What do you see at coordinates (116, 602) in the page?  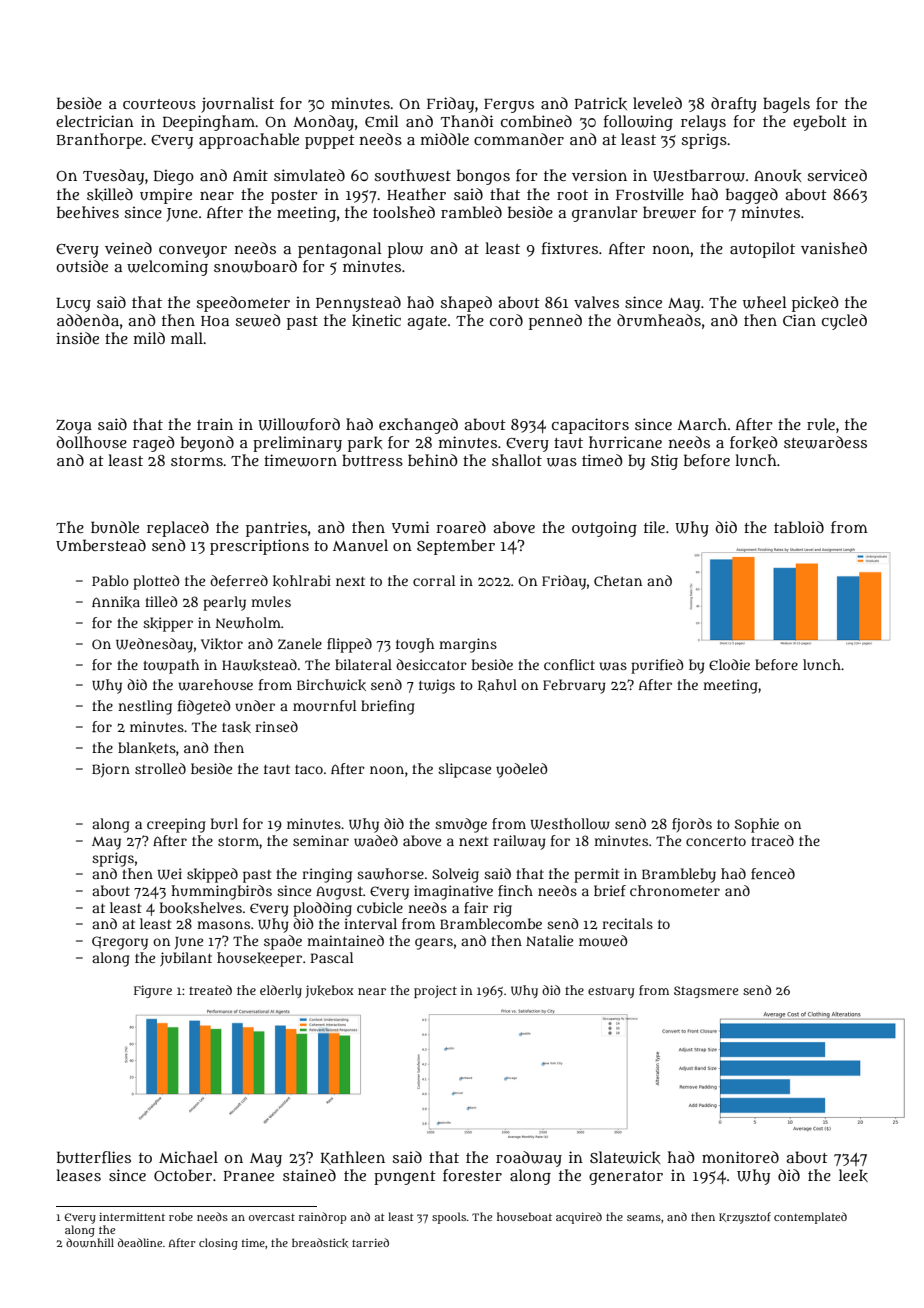 I see `Annika` at bounding box center [116, 602].
